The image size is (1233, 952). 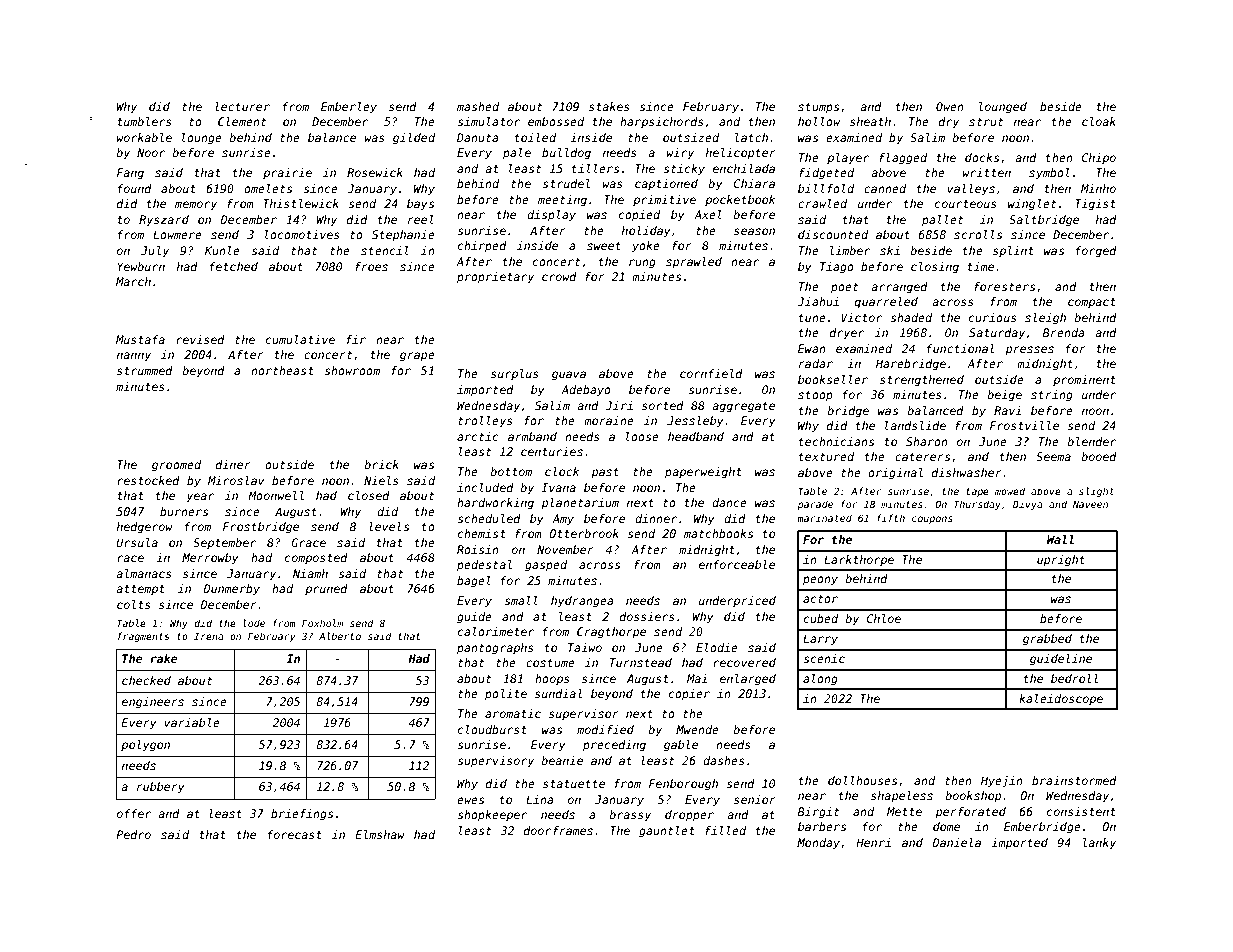 I want to click on mowed, so click(x=1010, y=491).
